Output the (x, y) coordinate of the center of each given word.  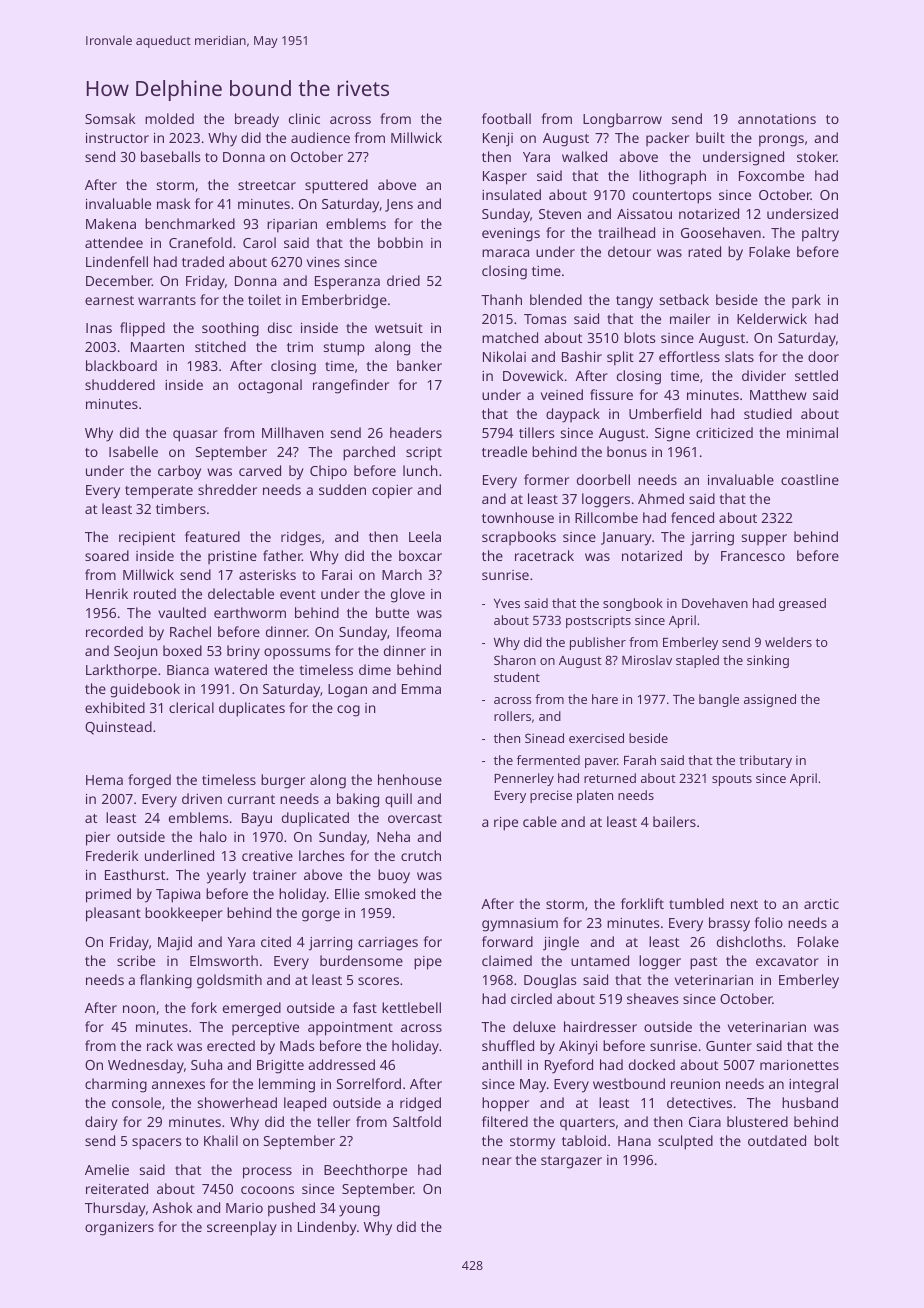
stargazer (571, 1162)
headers (416, 432)
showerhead (237, 1102)
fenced (692, 517)
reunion (695, 1084)
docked (652, 1064)
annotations (777, 119)
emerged (252, 1009)
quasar (195, 436)
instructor (117, 138)
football (506, 118)
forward (507, 941)
